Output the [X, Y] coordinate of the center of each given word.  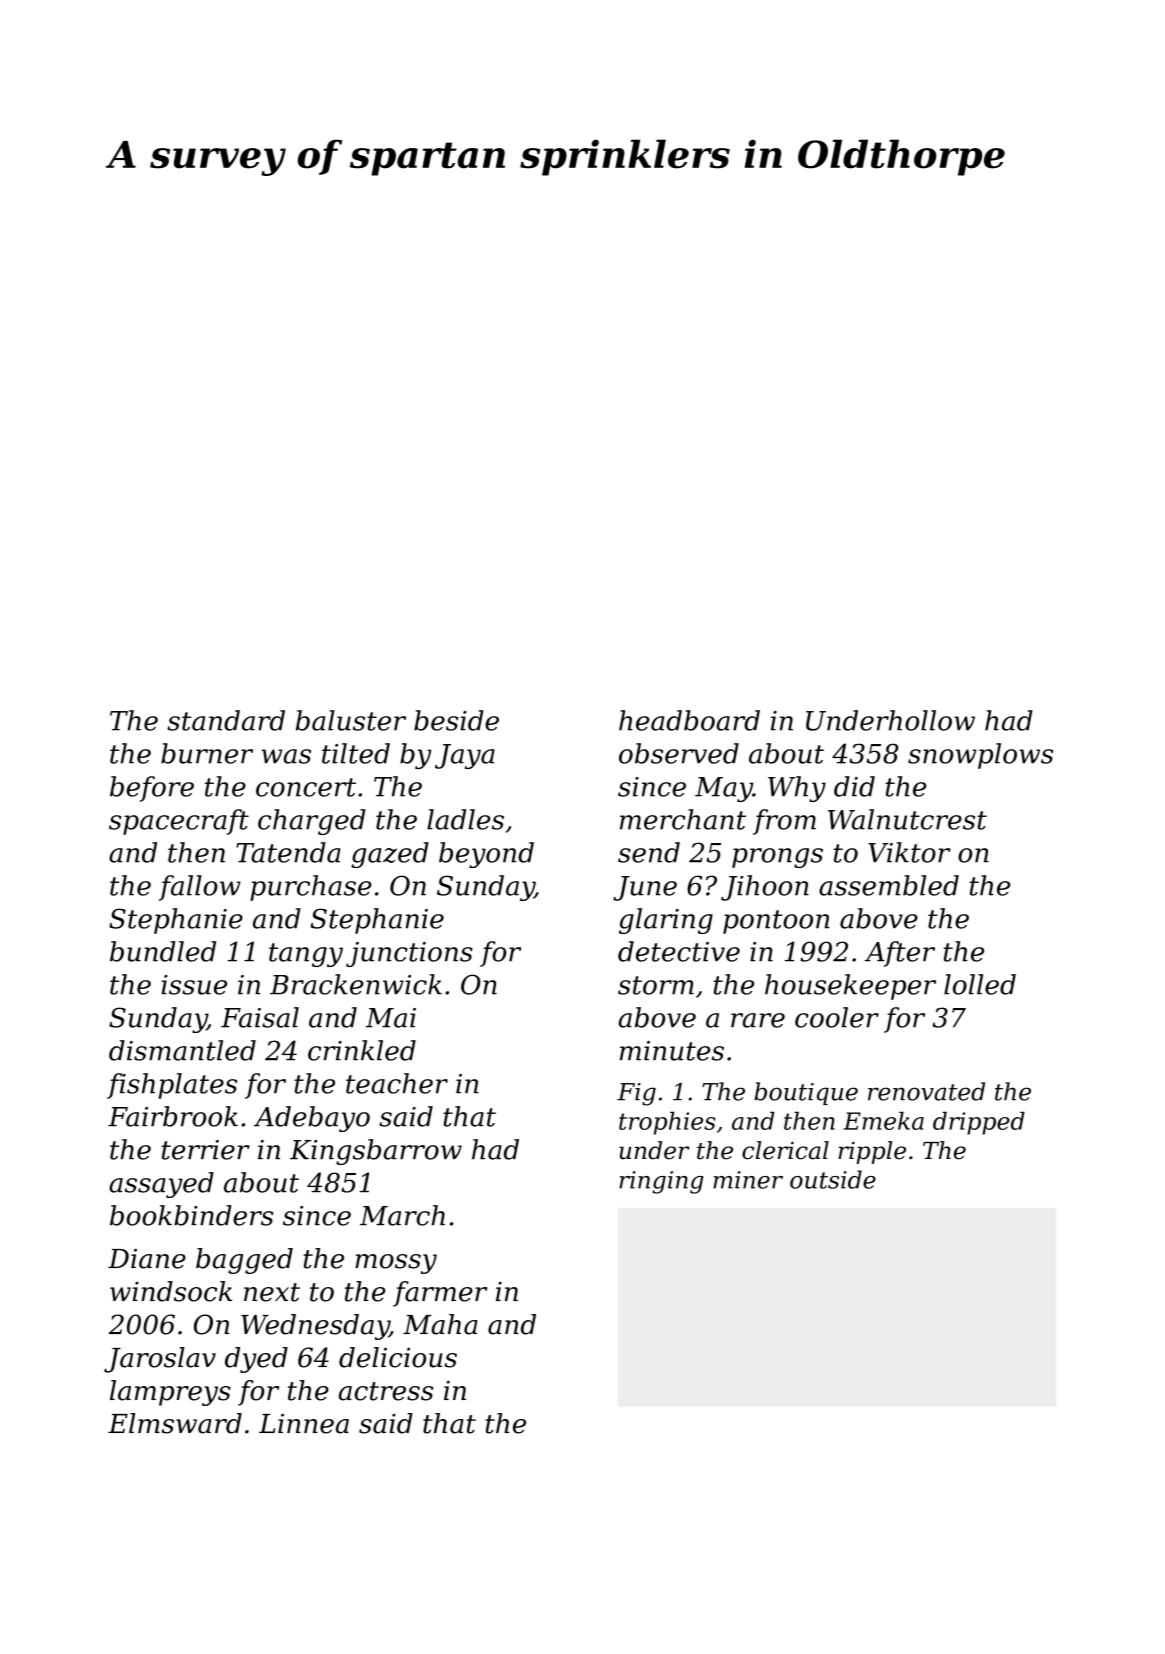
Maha [440, 1324]
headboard [689, 720]
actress [386, 1391]
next [272, 1292]
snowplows [980, 756]
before [152, 789]
